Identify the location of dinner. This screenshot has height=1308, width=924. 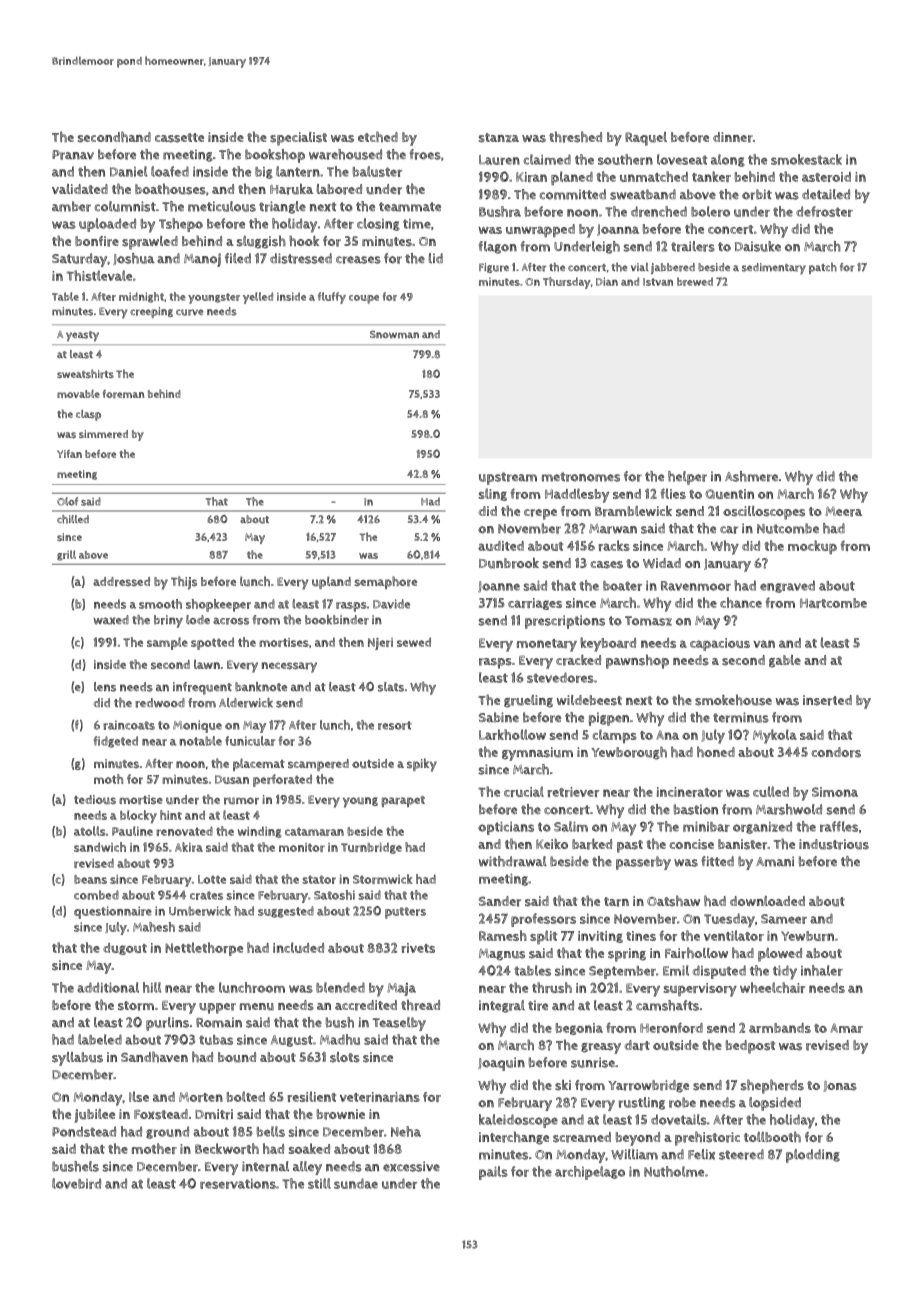
(733, 137).
